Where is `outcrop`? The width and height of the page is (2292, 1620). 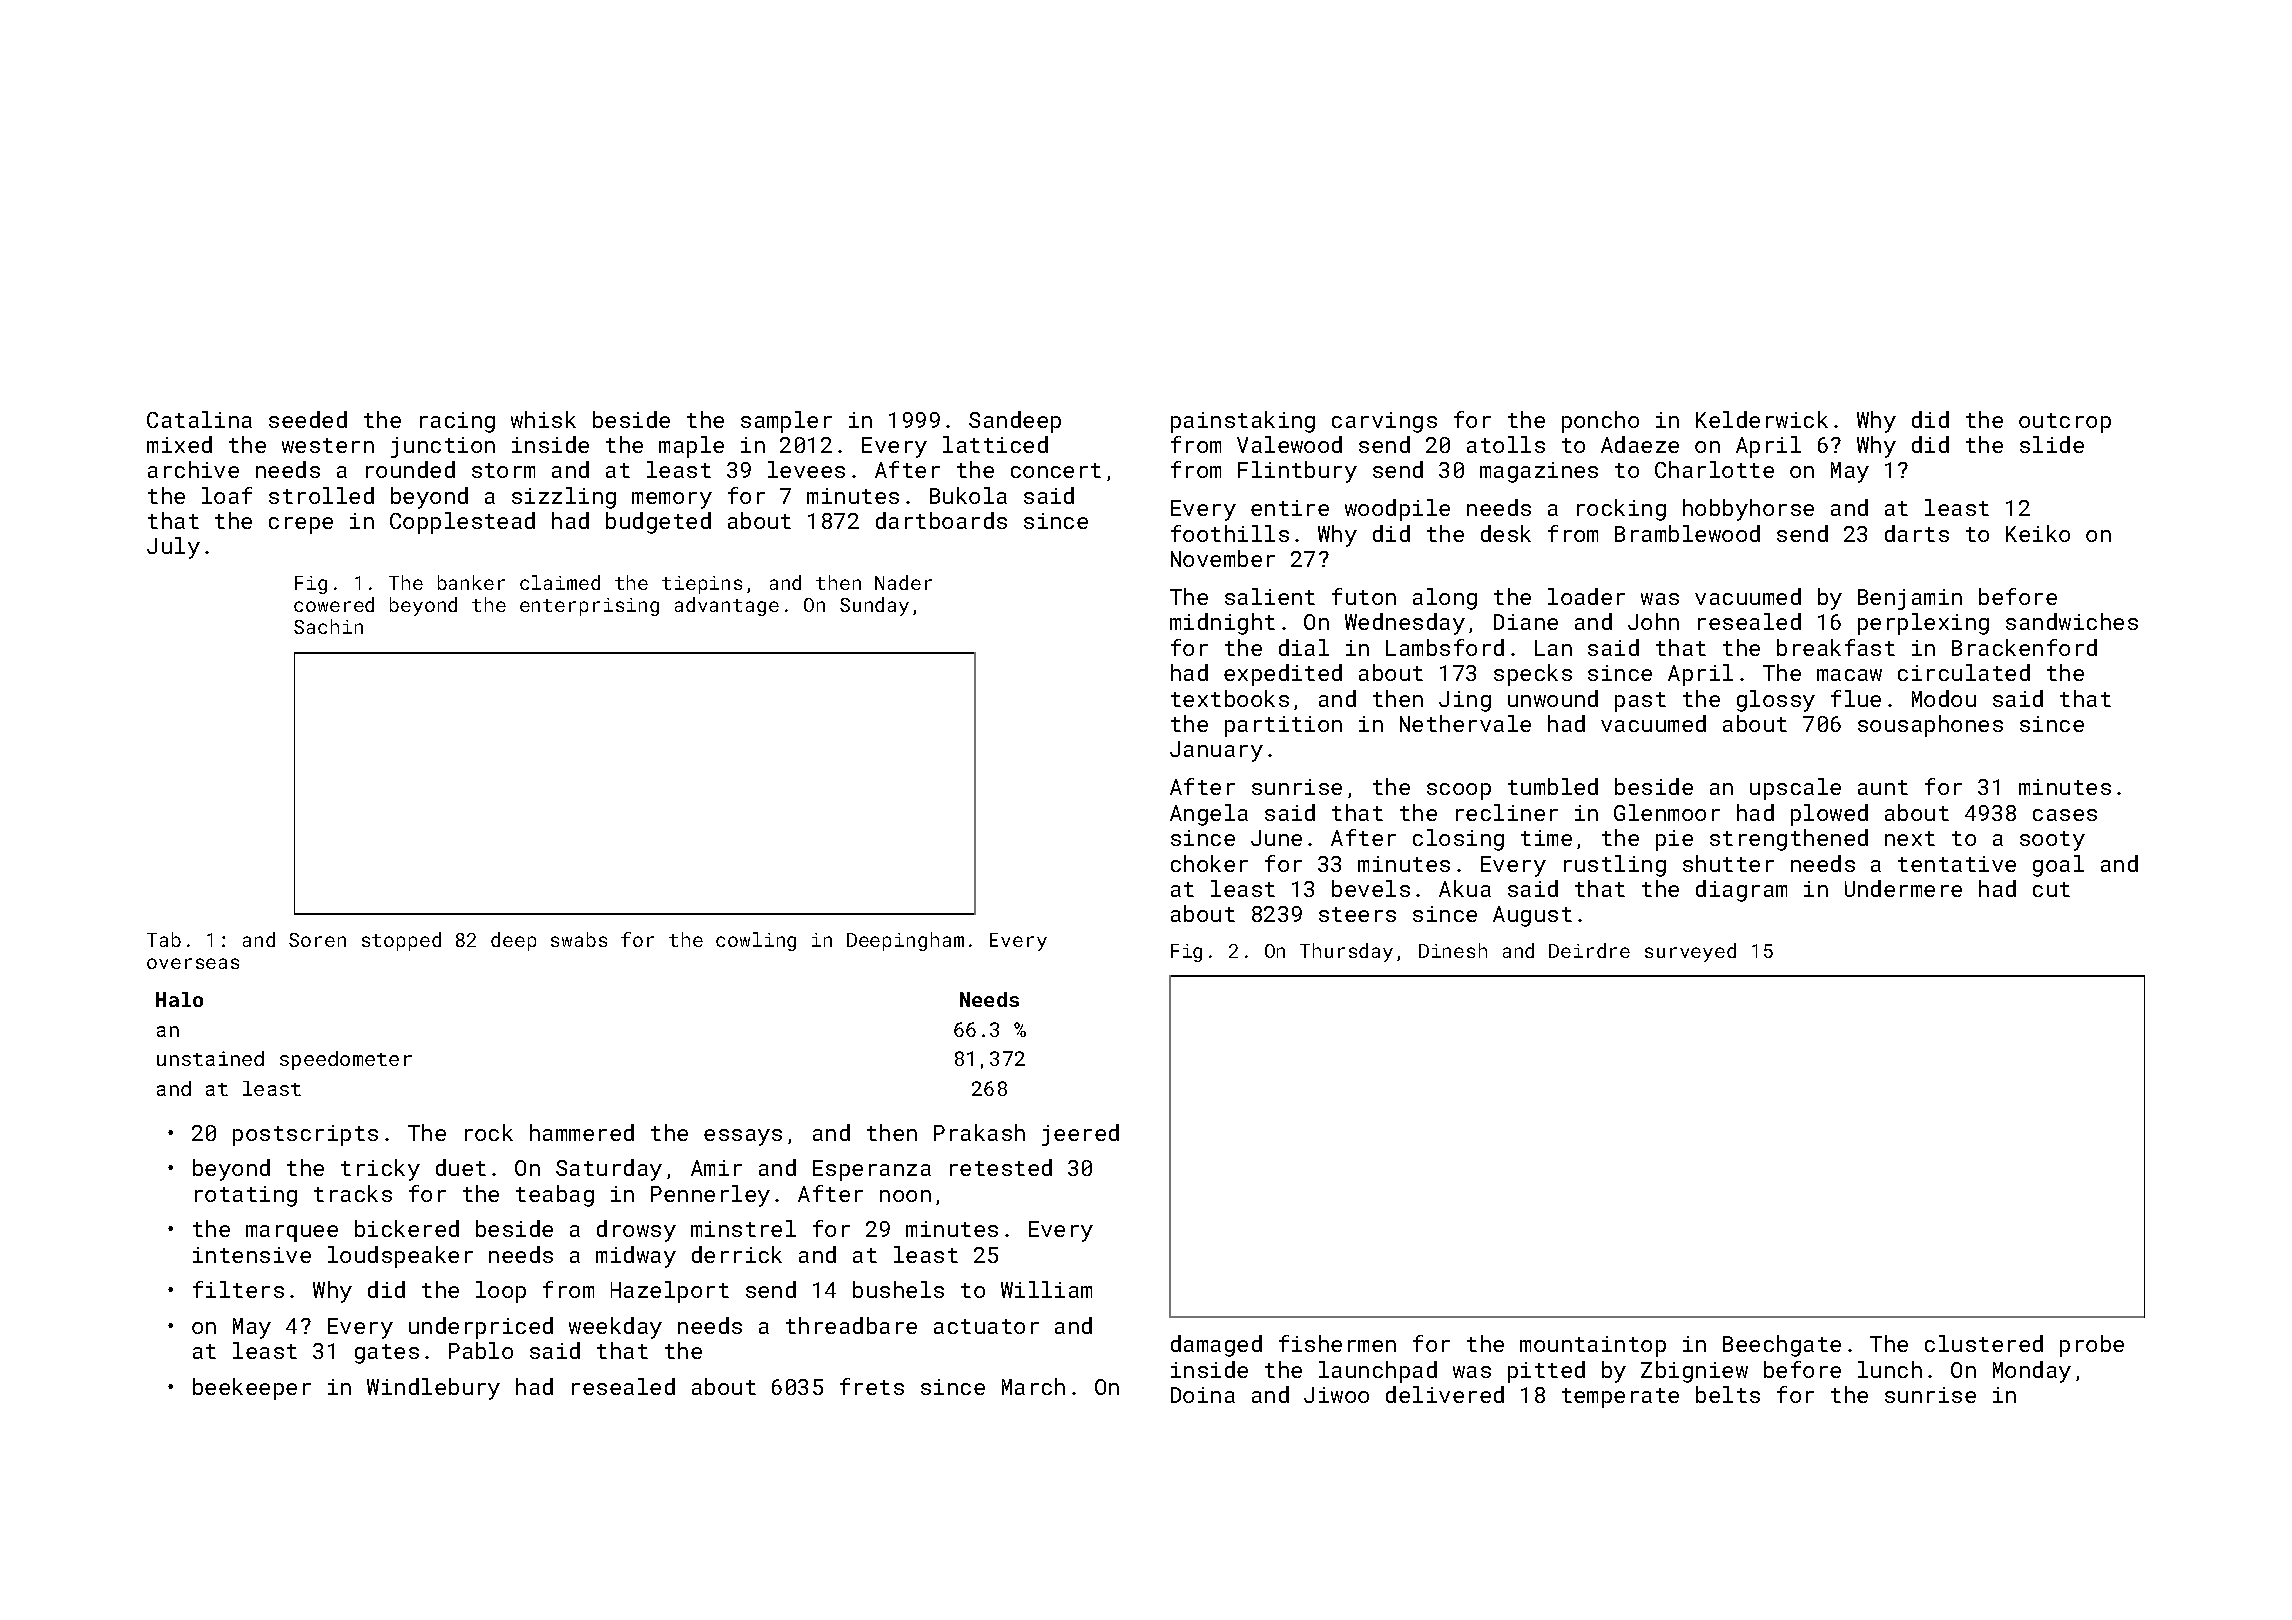
outcrop is located at coordinates (2065, 423).
